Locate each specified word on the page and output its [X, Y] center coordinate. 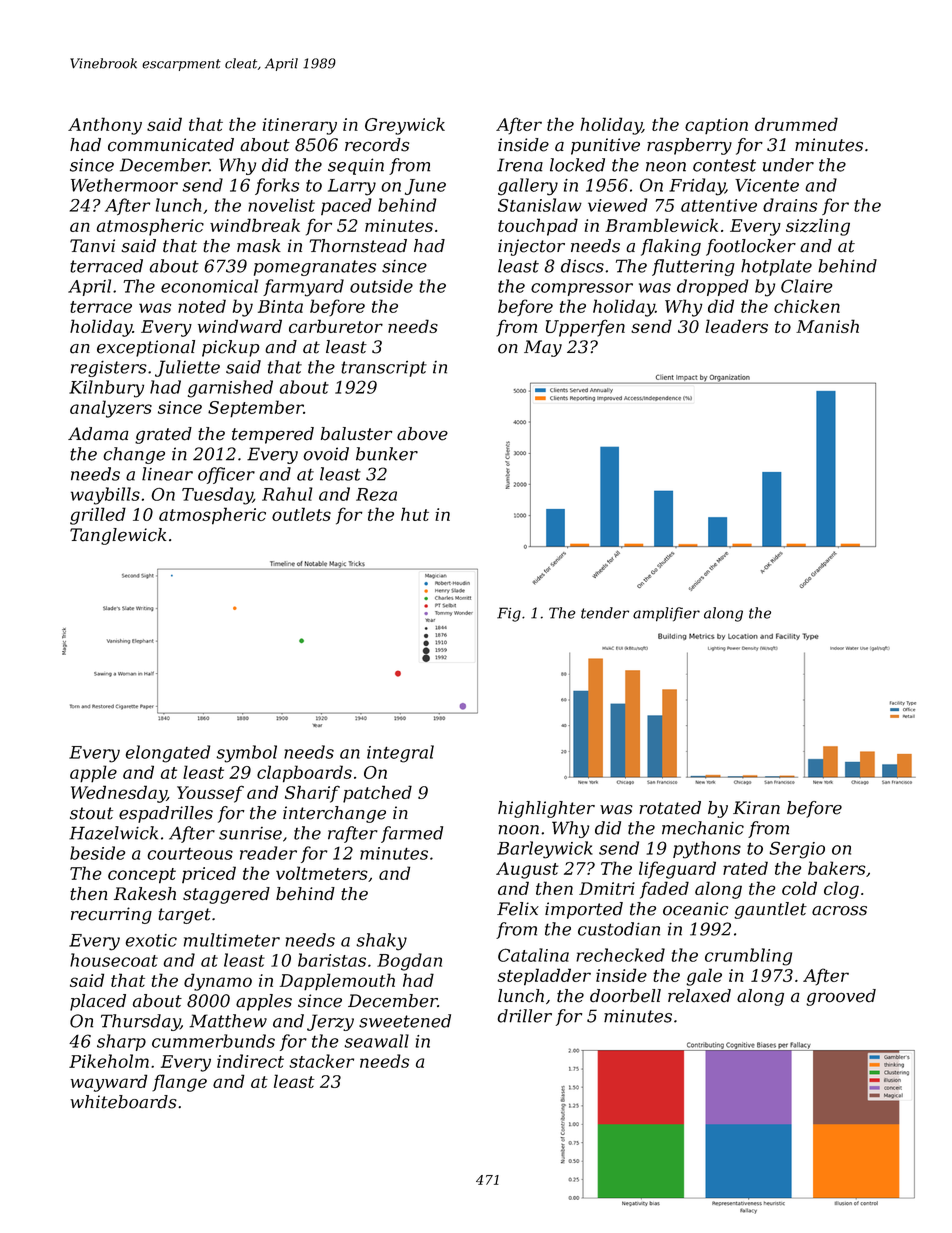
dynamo [218, 982]
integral [400, 754]
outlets [301, 514]
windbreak [255, 225]
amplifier [666, 614]
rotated [670, 808]
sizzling [818, 227]
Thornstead [358, 246]
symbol [246, 754]
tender [605, 613]
